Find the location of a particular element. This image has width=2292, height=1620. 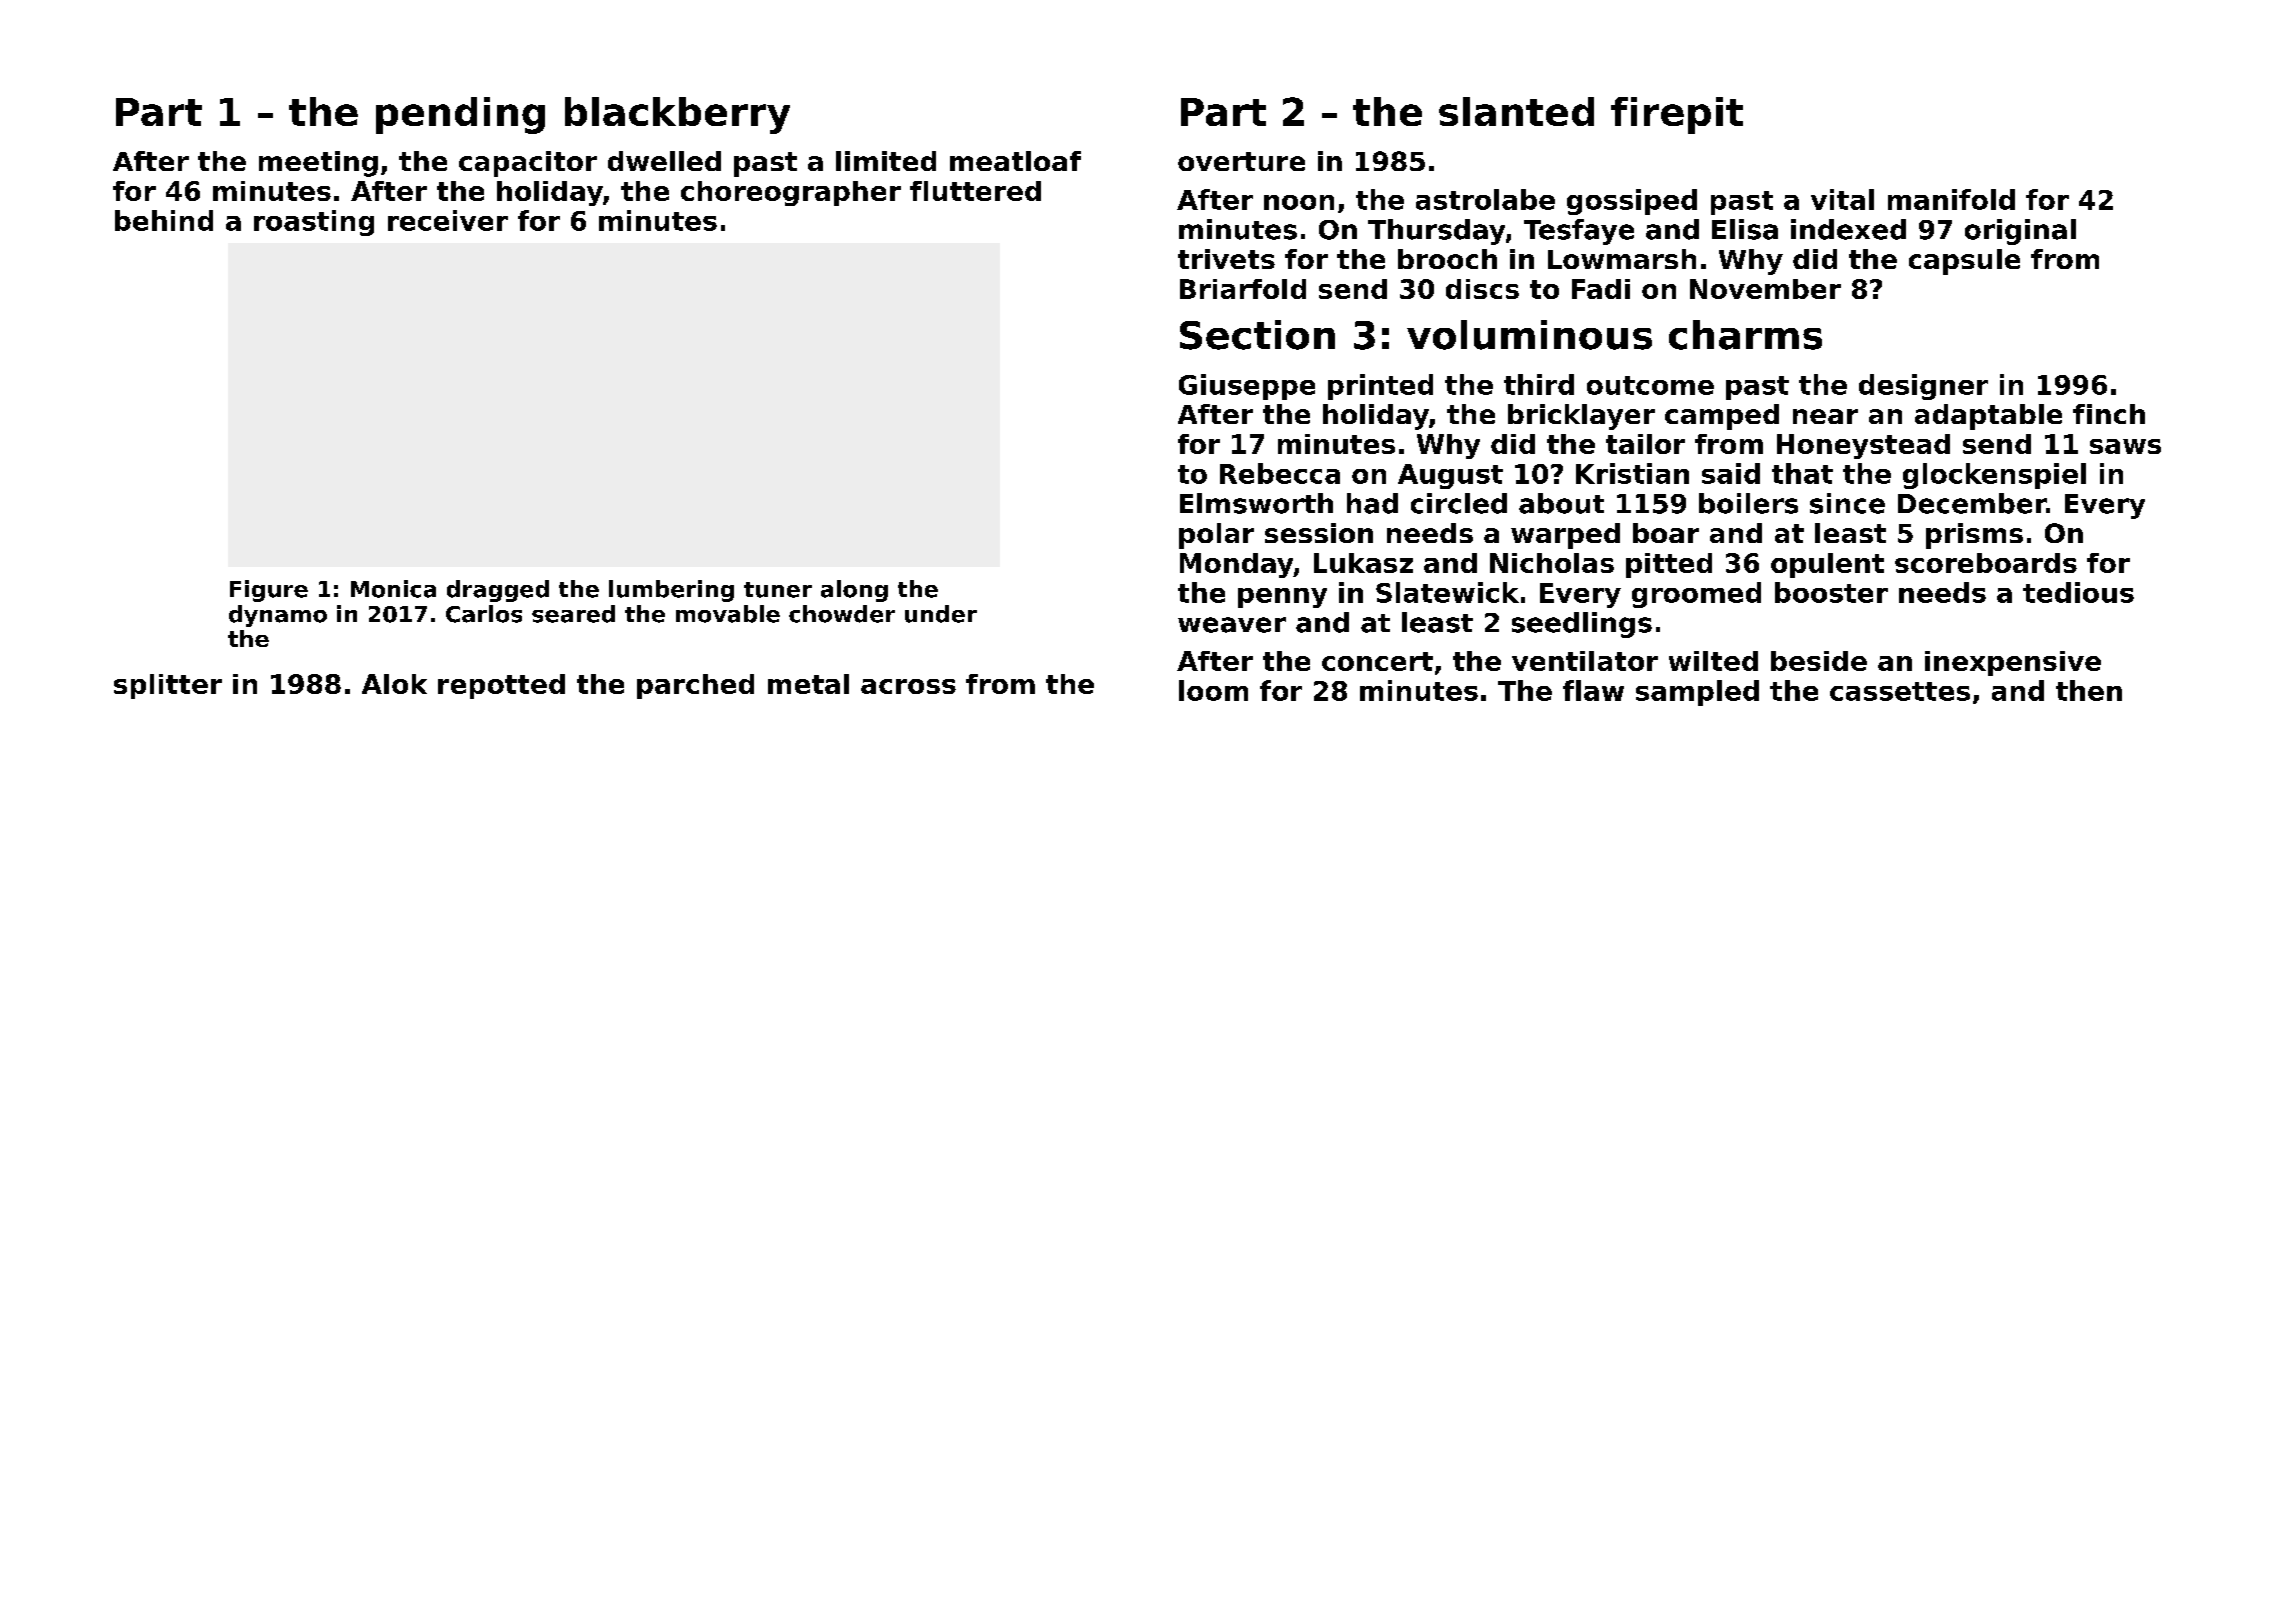

pending is located at coordinates (460, 115).
